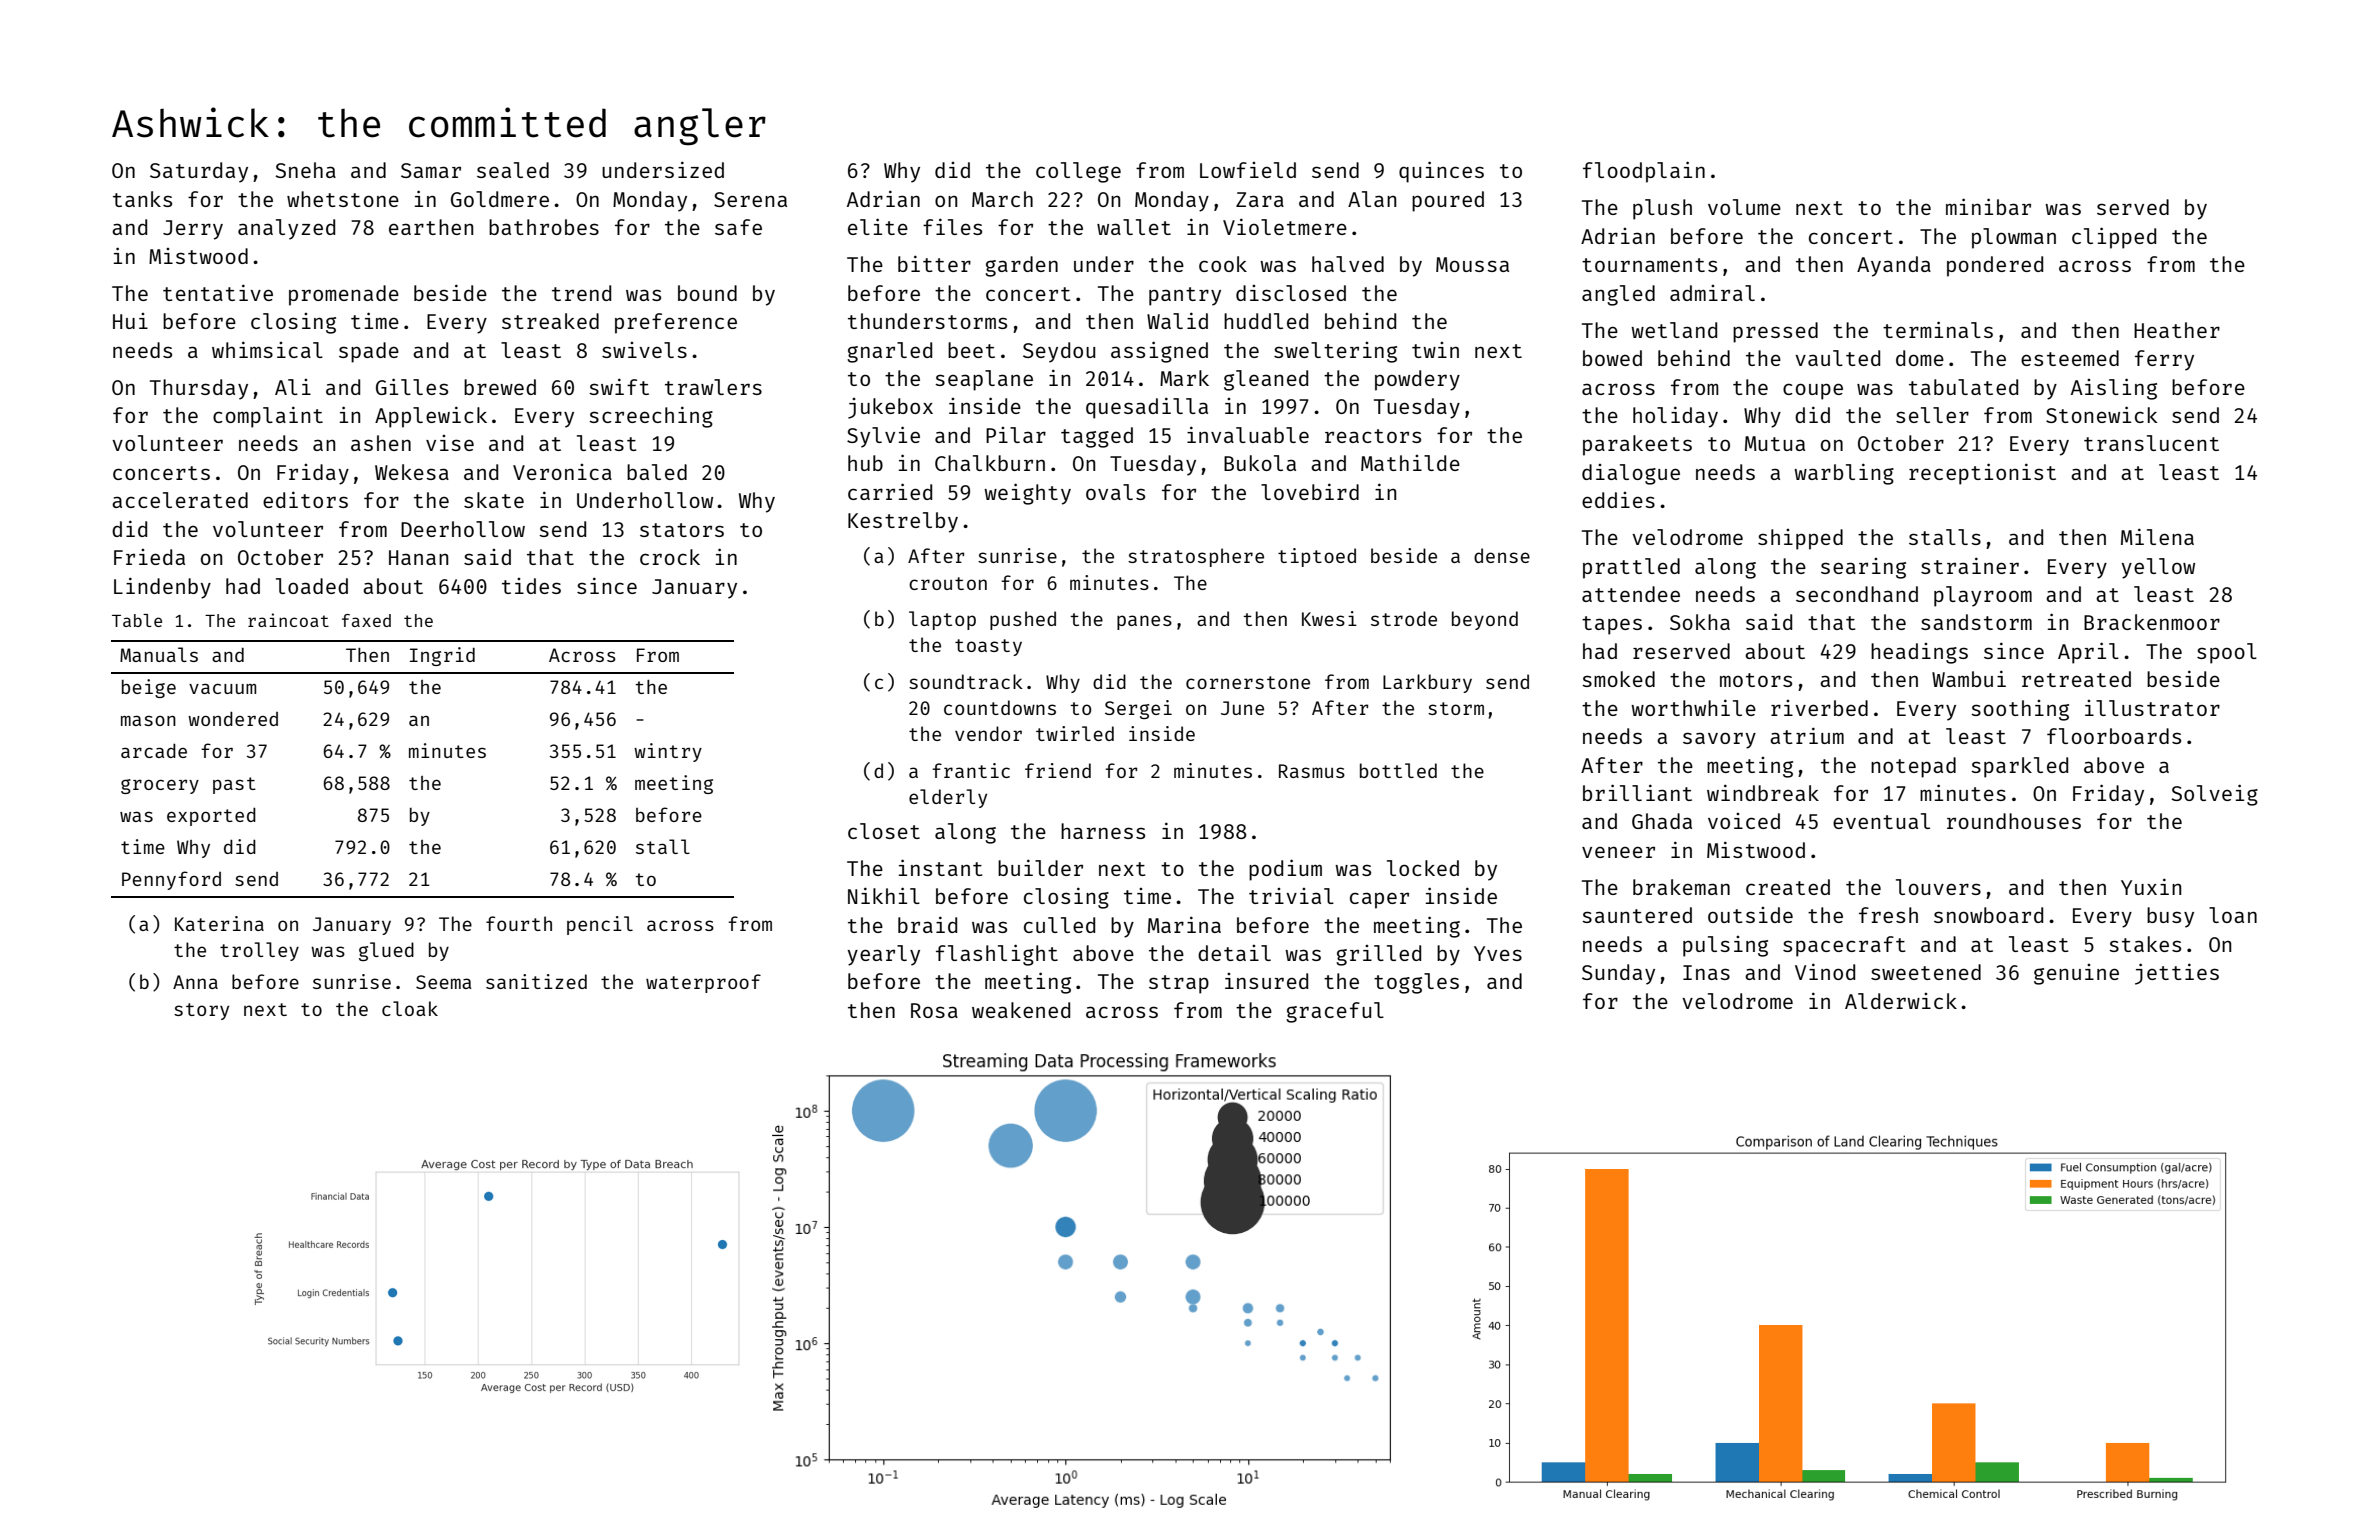  I want to click on bathrobes, so click(544, 227).
